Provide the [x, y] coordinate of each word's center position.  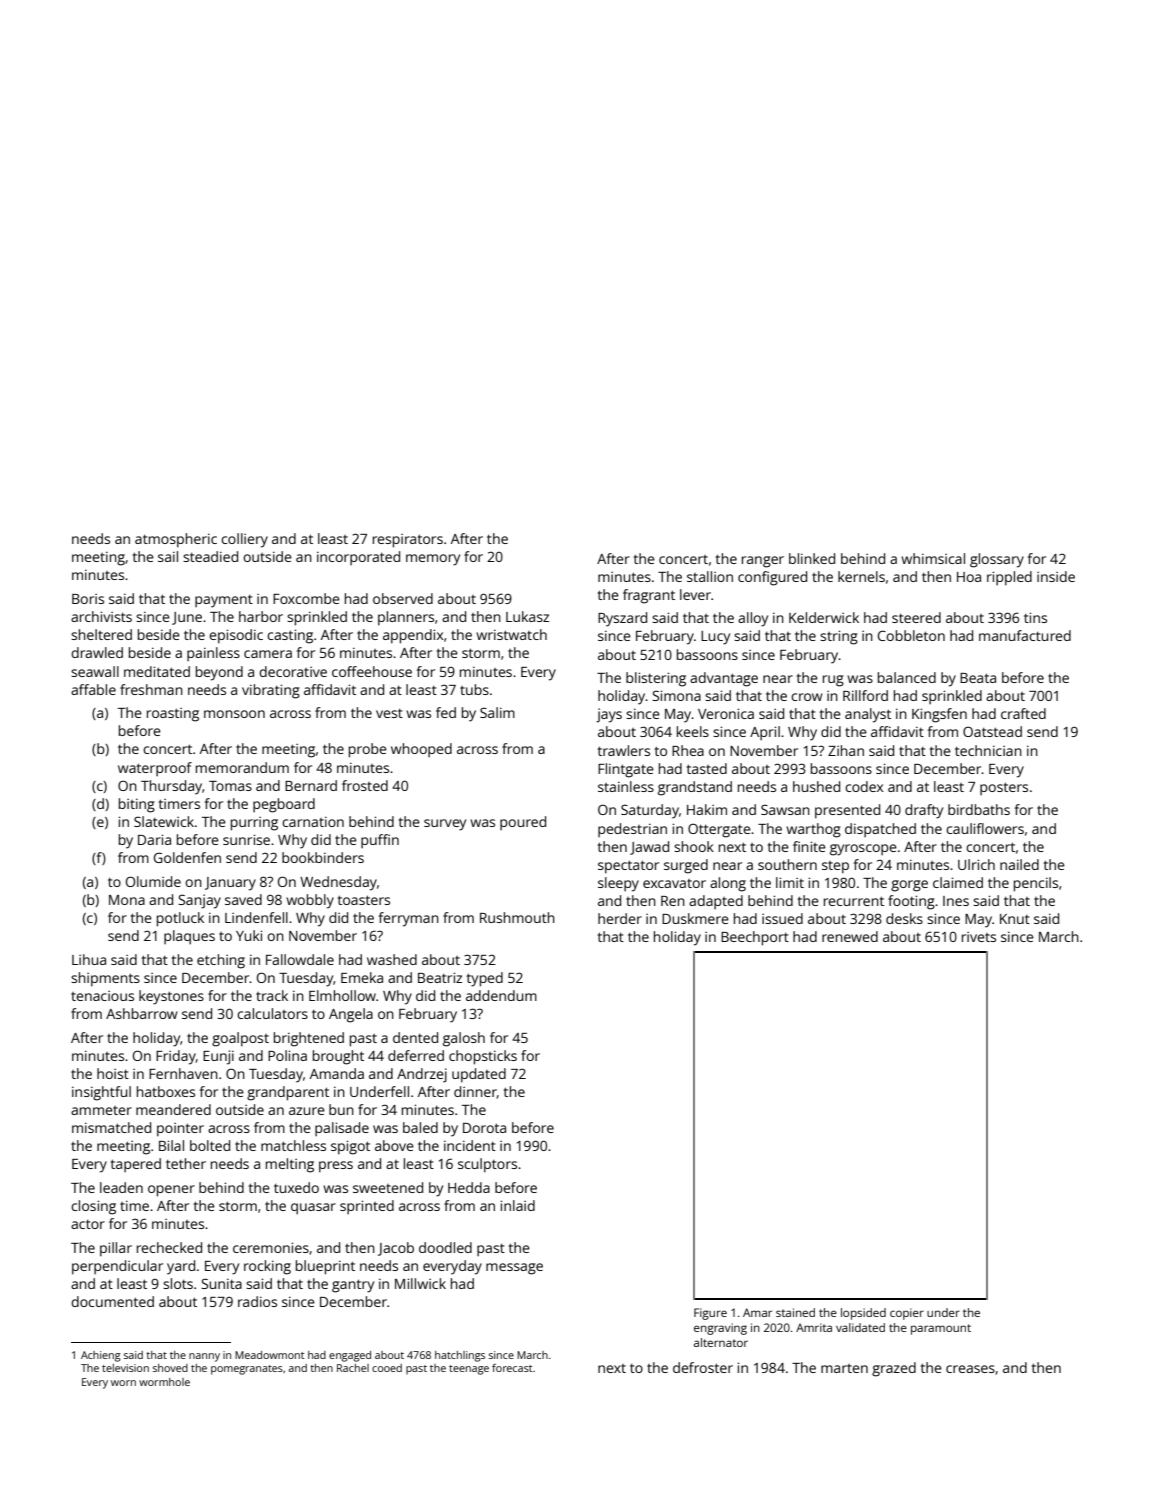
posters [1004, 788]
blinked [812, 558]
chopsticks [483, 1057]
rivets [979, 937]
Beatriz [440, 977]
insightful [101, 1093]
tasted [707, 768]
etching [221, 961]
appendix [413, 636]
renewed [850, 936]
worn [123, 1383]
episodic [236, 636]
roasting [173, 715]
